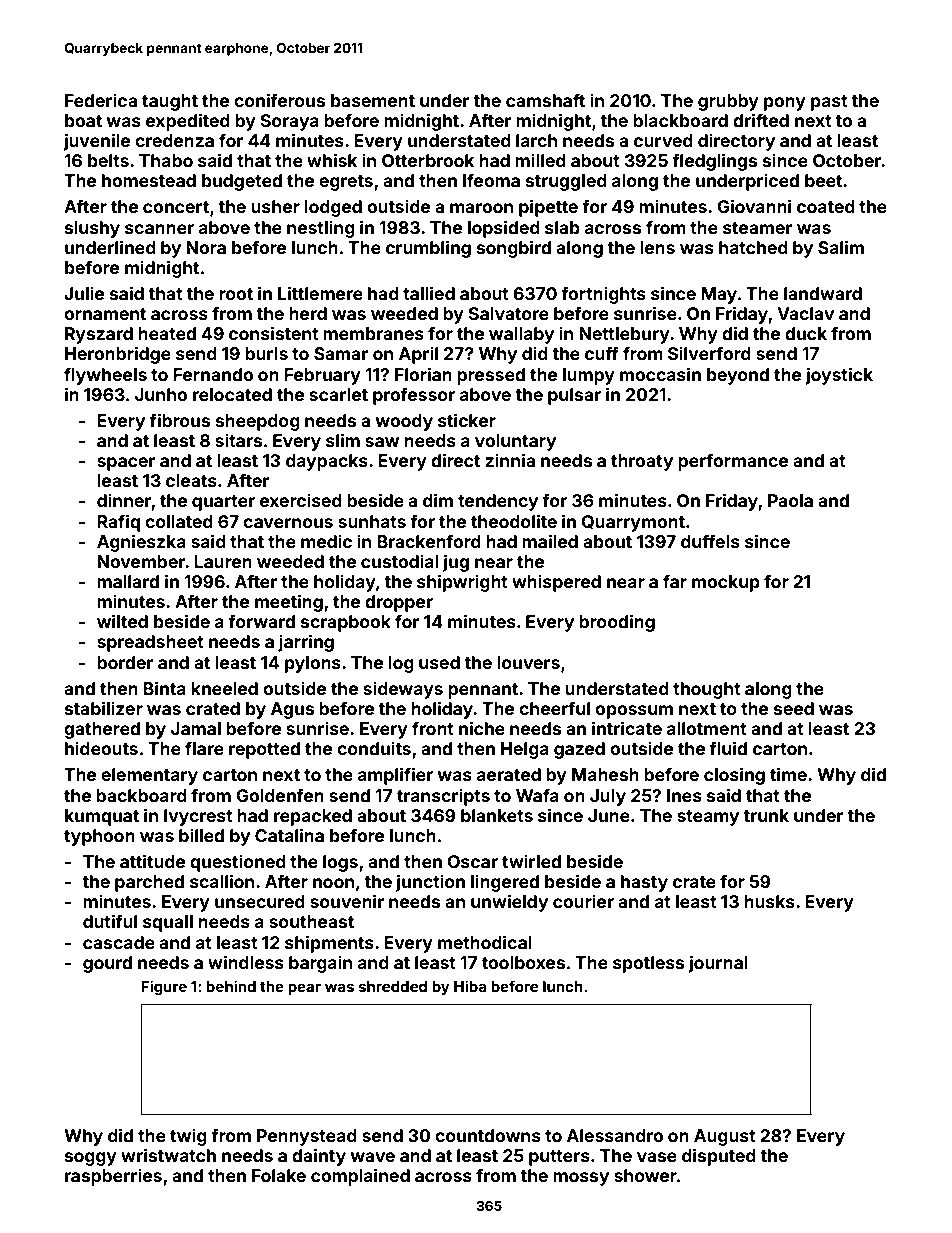 The width and height of the screenshot is (952, 1233). What do you see at coordinates (562, 227) in the screenshot?
I see `slab` at bounding box center [562, 227].
